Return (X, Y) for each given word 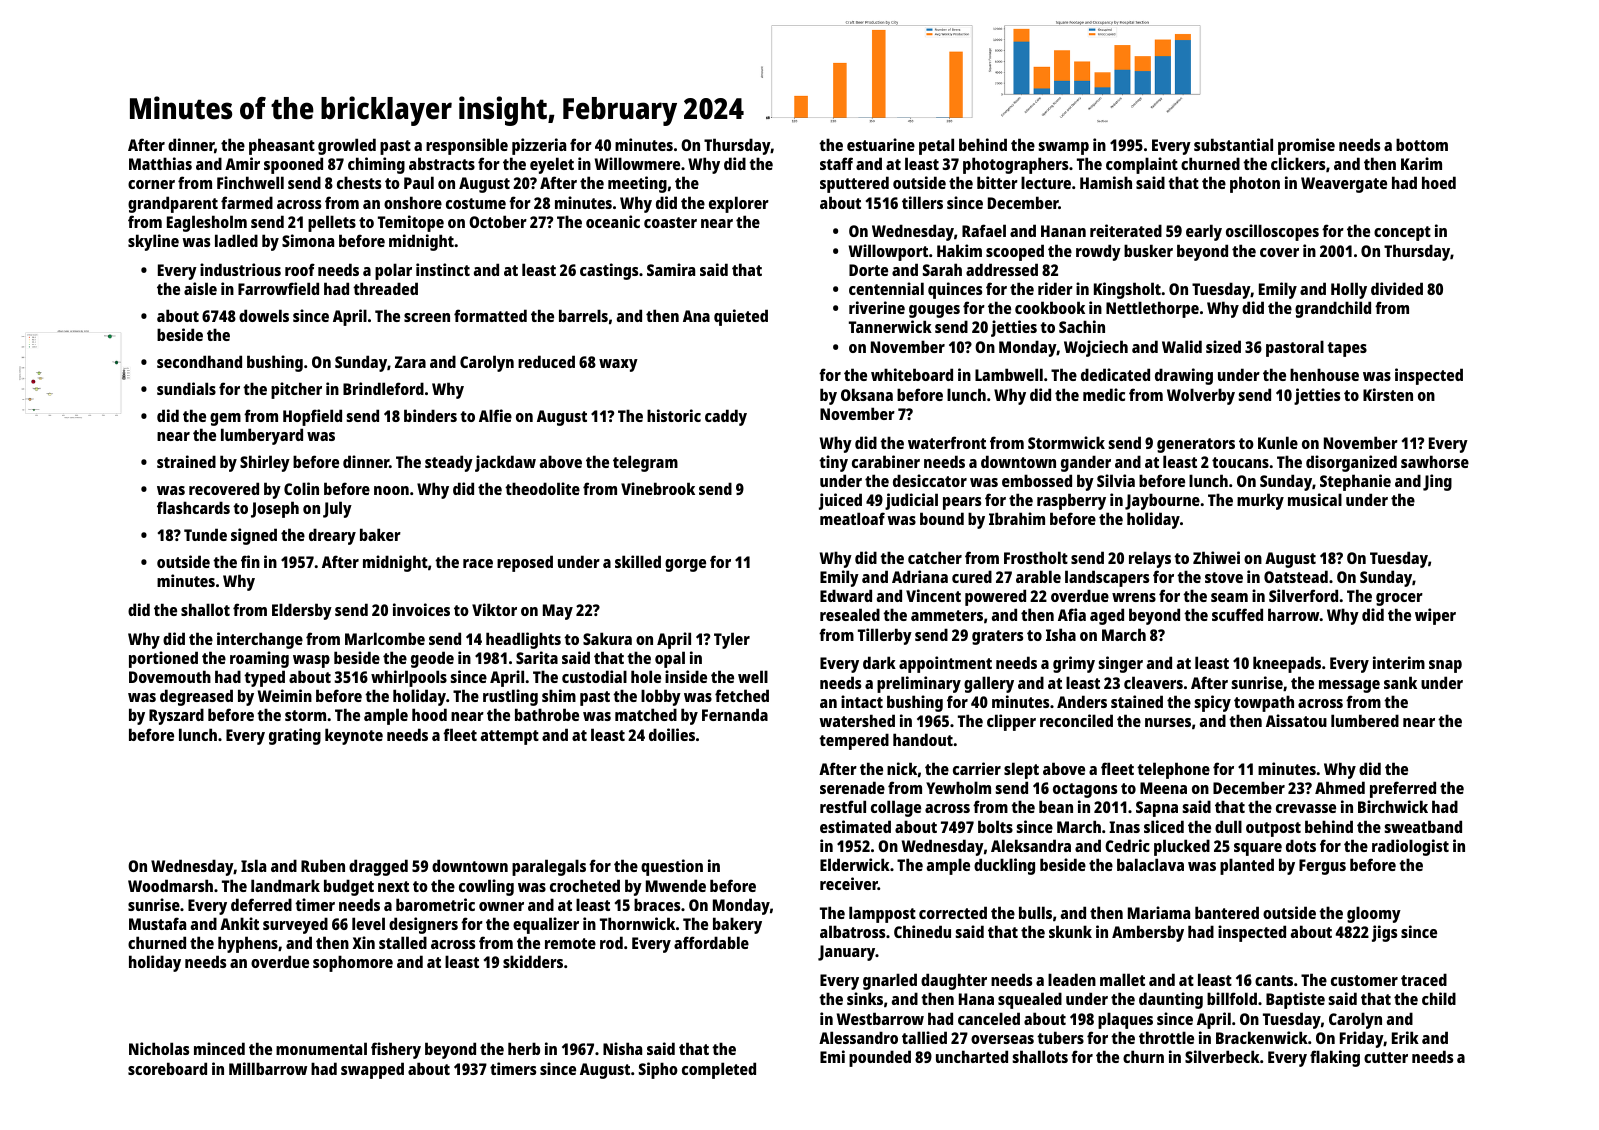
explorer (739, 204)
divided (1397, 288)
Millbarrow (268, 1068)
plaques (1125, 1020)
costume (476, 203)
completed (719, 1070)
